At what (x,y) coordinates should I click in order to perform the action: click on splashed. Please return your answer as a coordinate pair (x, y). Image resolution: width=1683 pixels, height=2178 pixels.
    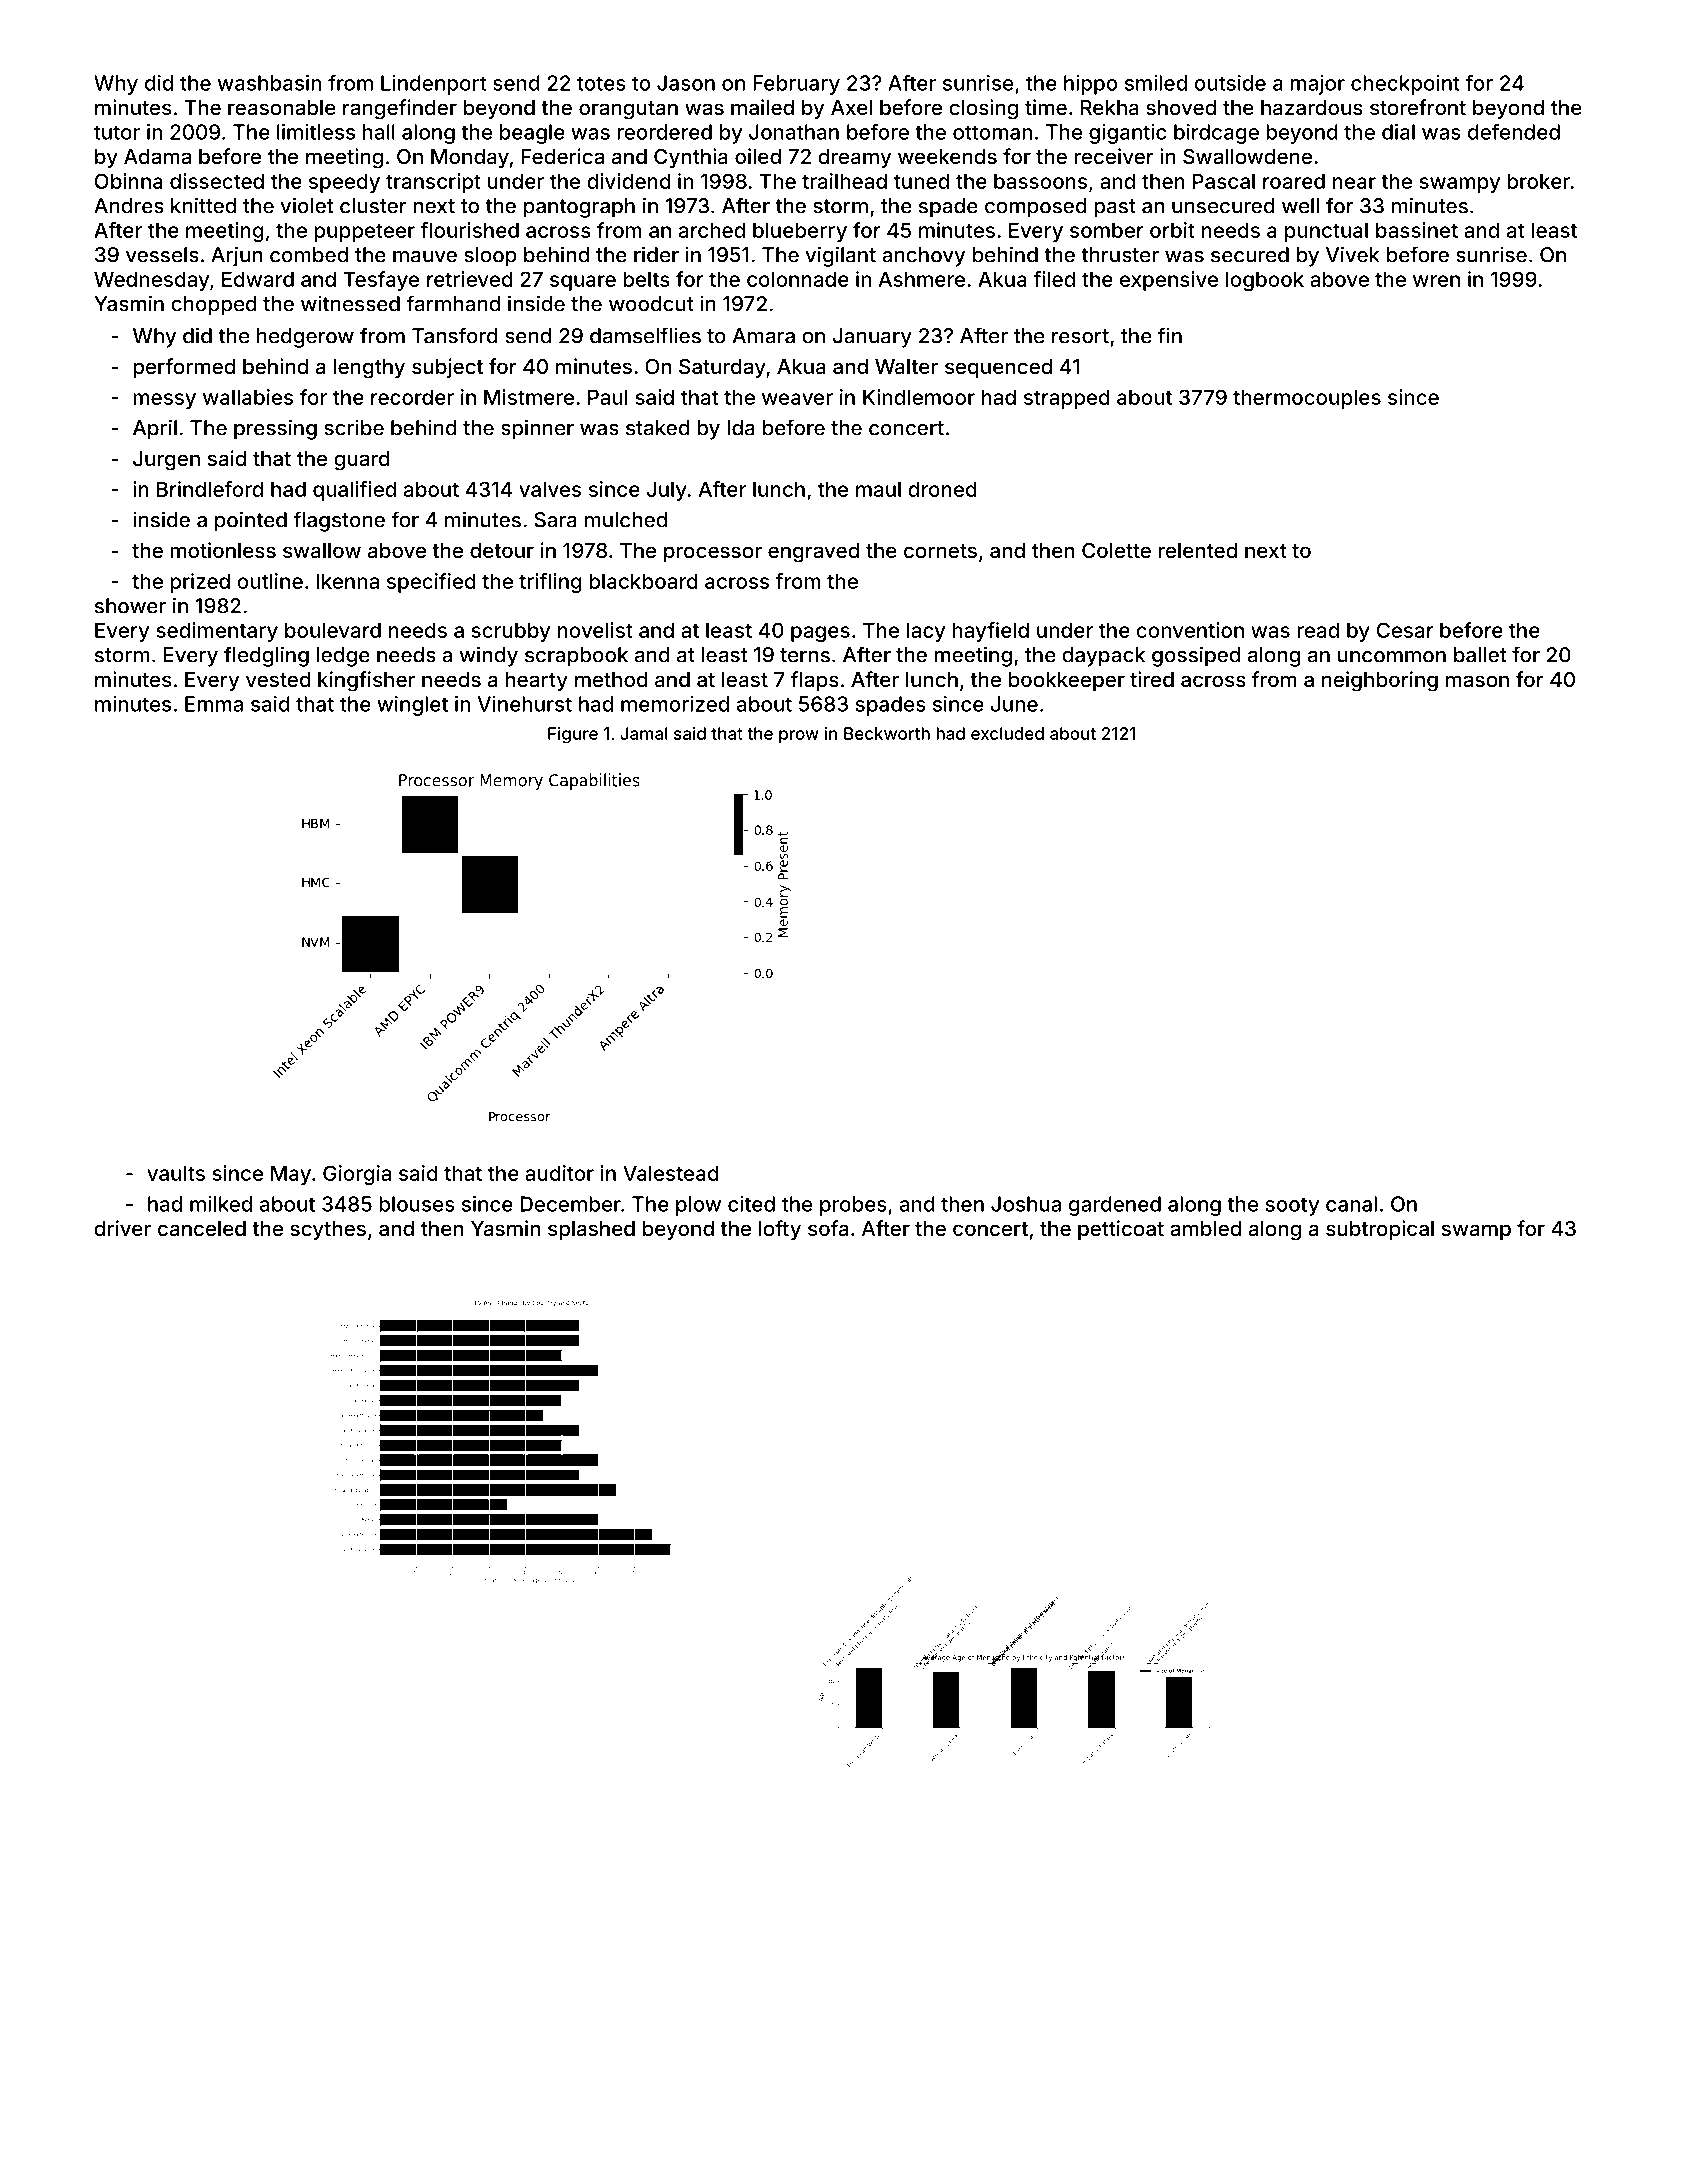
    Looking at the image, I should click on (591, 1230).
